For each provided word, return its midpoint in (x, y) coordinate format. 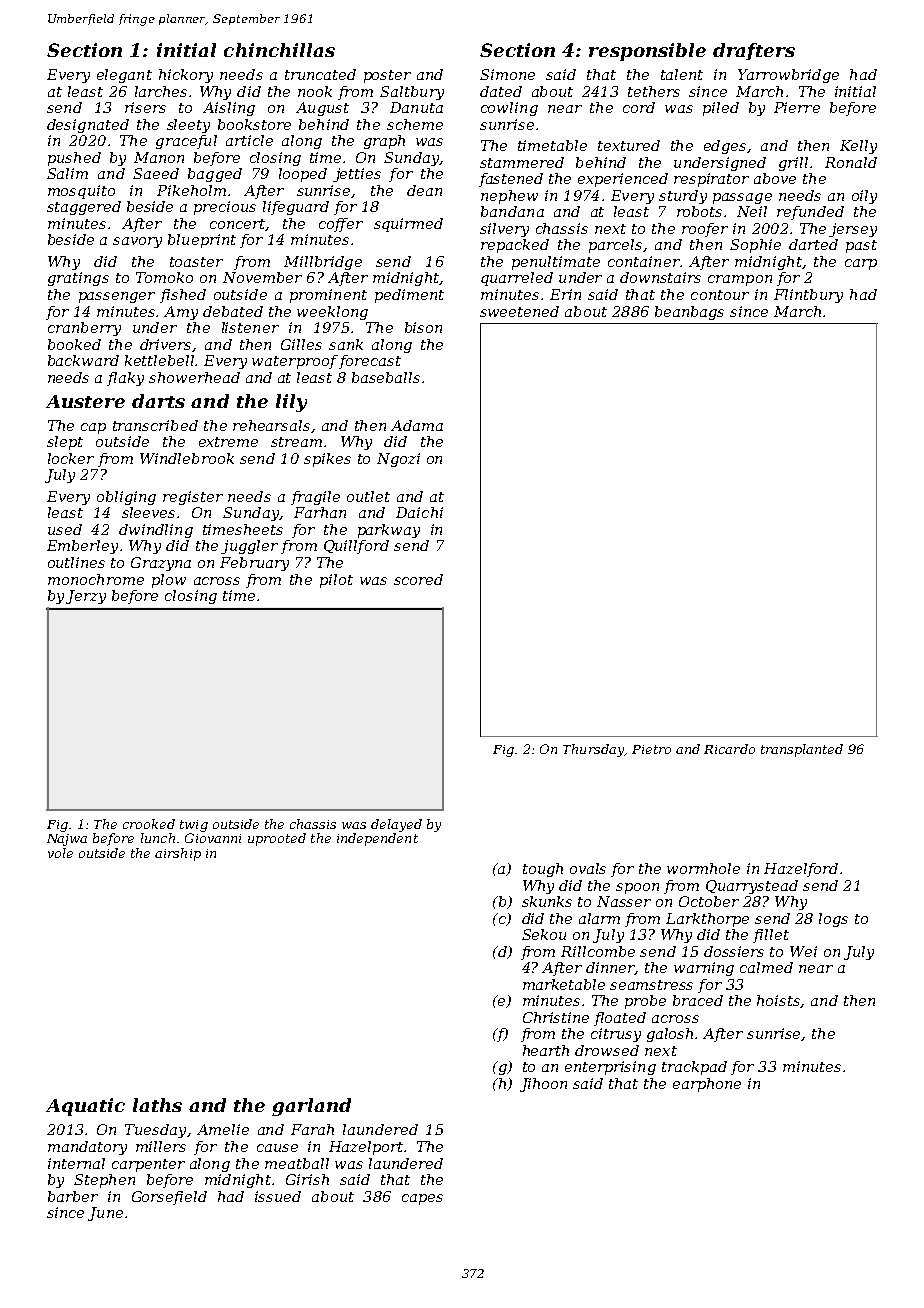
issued (278, 1196)
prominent (328, 296)
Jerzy (86, 597)
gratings (78, 279)
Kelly (858, 147)
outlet (368, 496)
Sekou (544, 934)
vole (60, 853)
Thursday (593, 750)
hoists (779, 1001)
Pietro (651, 749)
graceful (186, 142)
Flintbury (808, 296)
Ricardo (729, 749)
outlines (76, 562)
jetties (357, 175)
